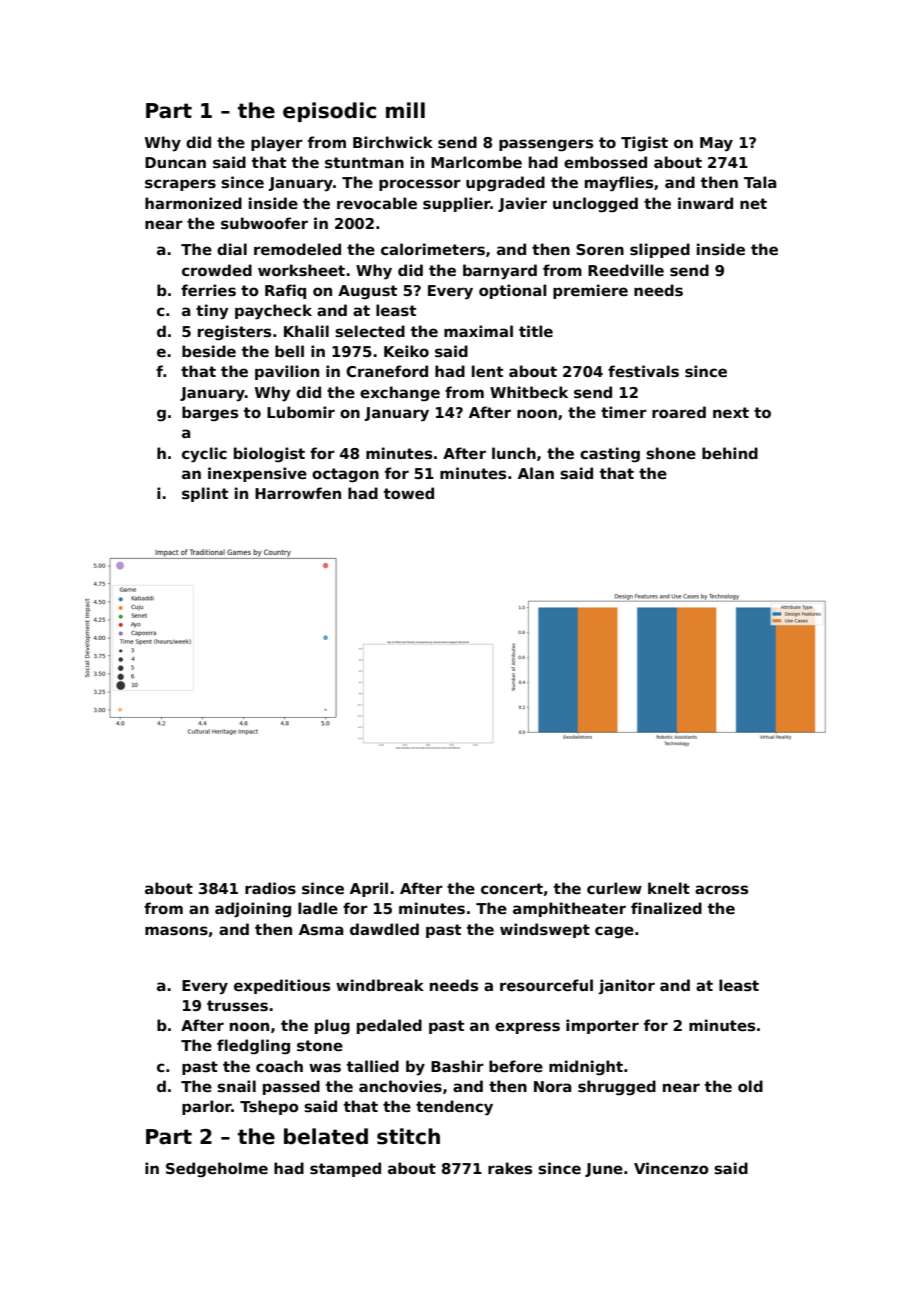 Image resolution: width=924 pixels, height=1314 pixels. What do you see at coordinates (217, 1170) in the screenshot?
I see `Sedgeholme` at bounding box center [217, 1170].
